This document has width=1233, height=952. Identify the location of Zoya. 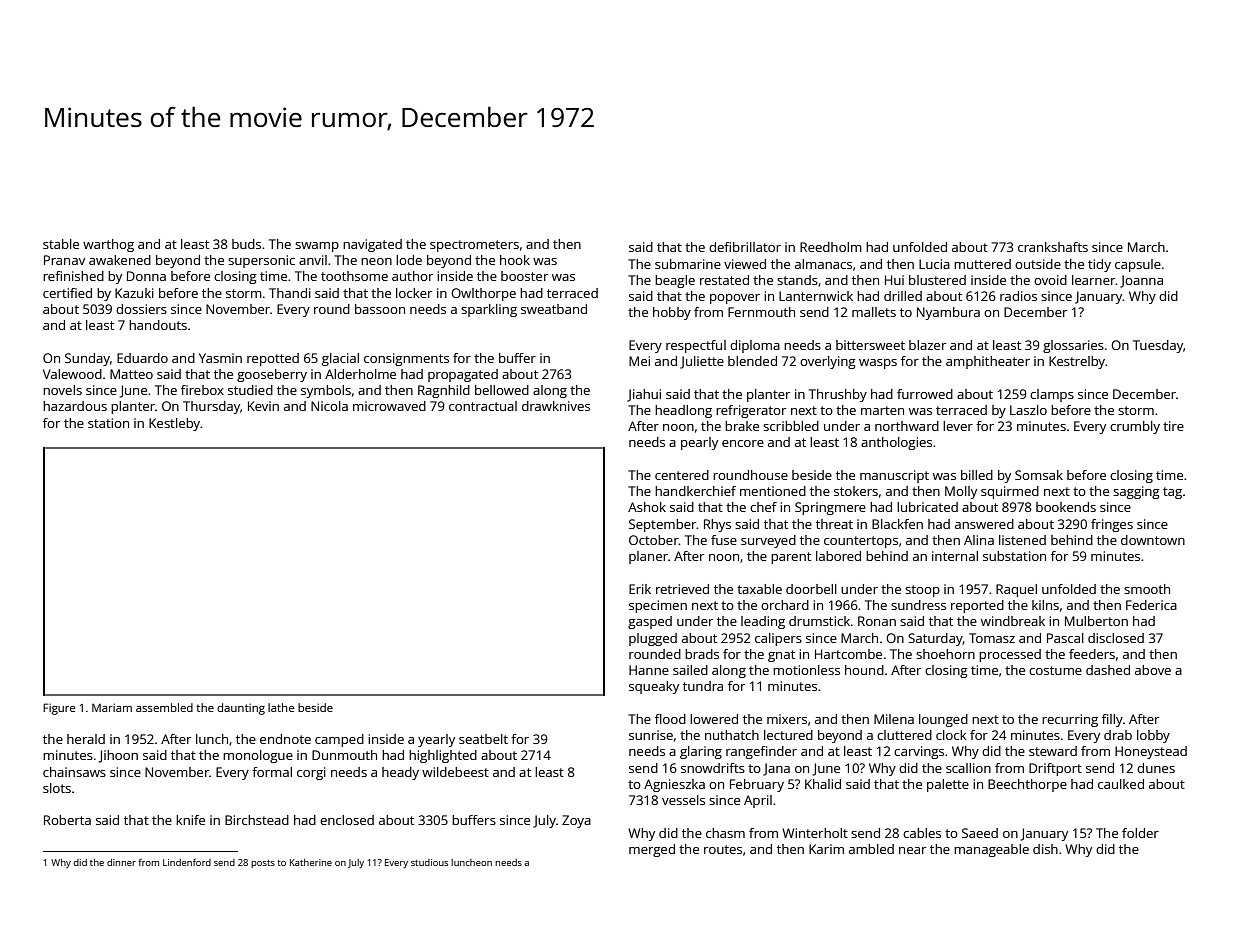
(576, 821).
